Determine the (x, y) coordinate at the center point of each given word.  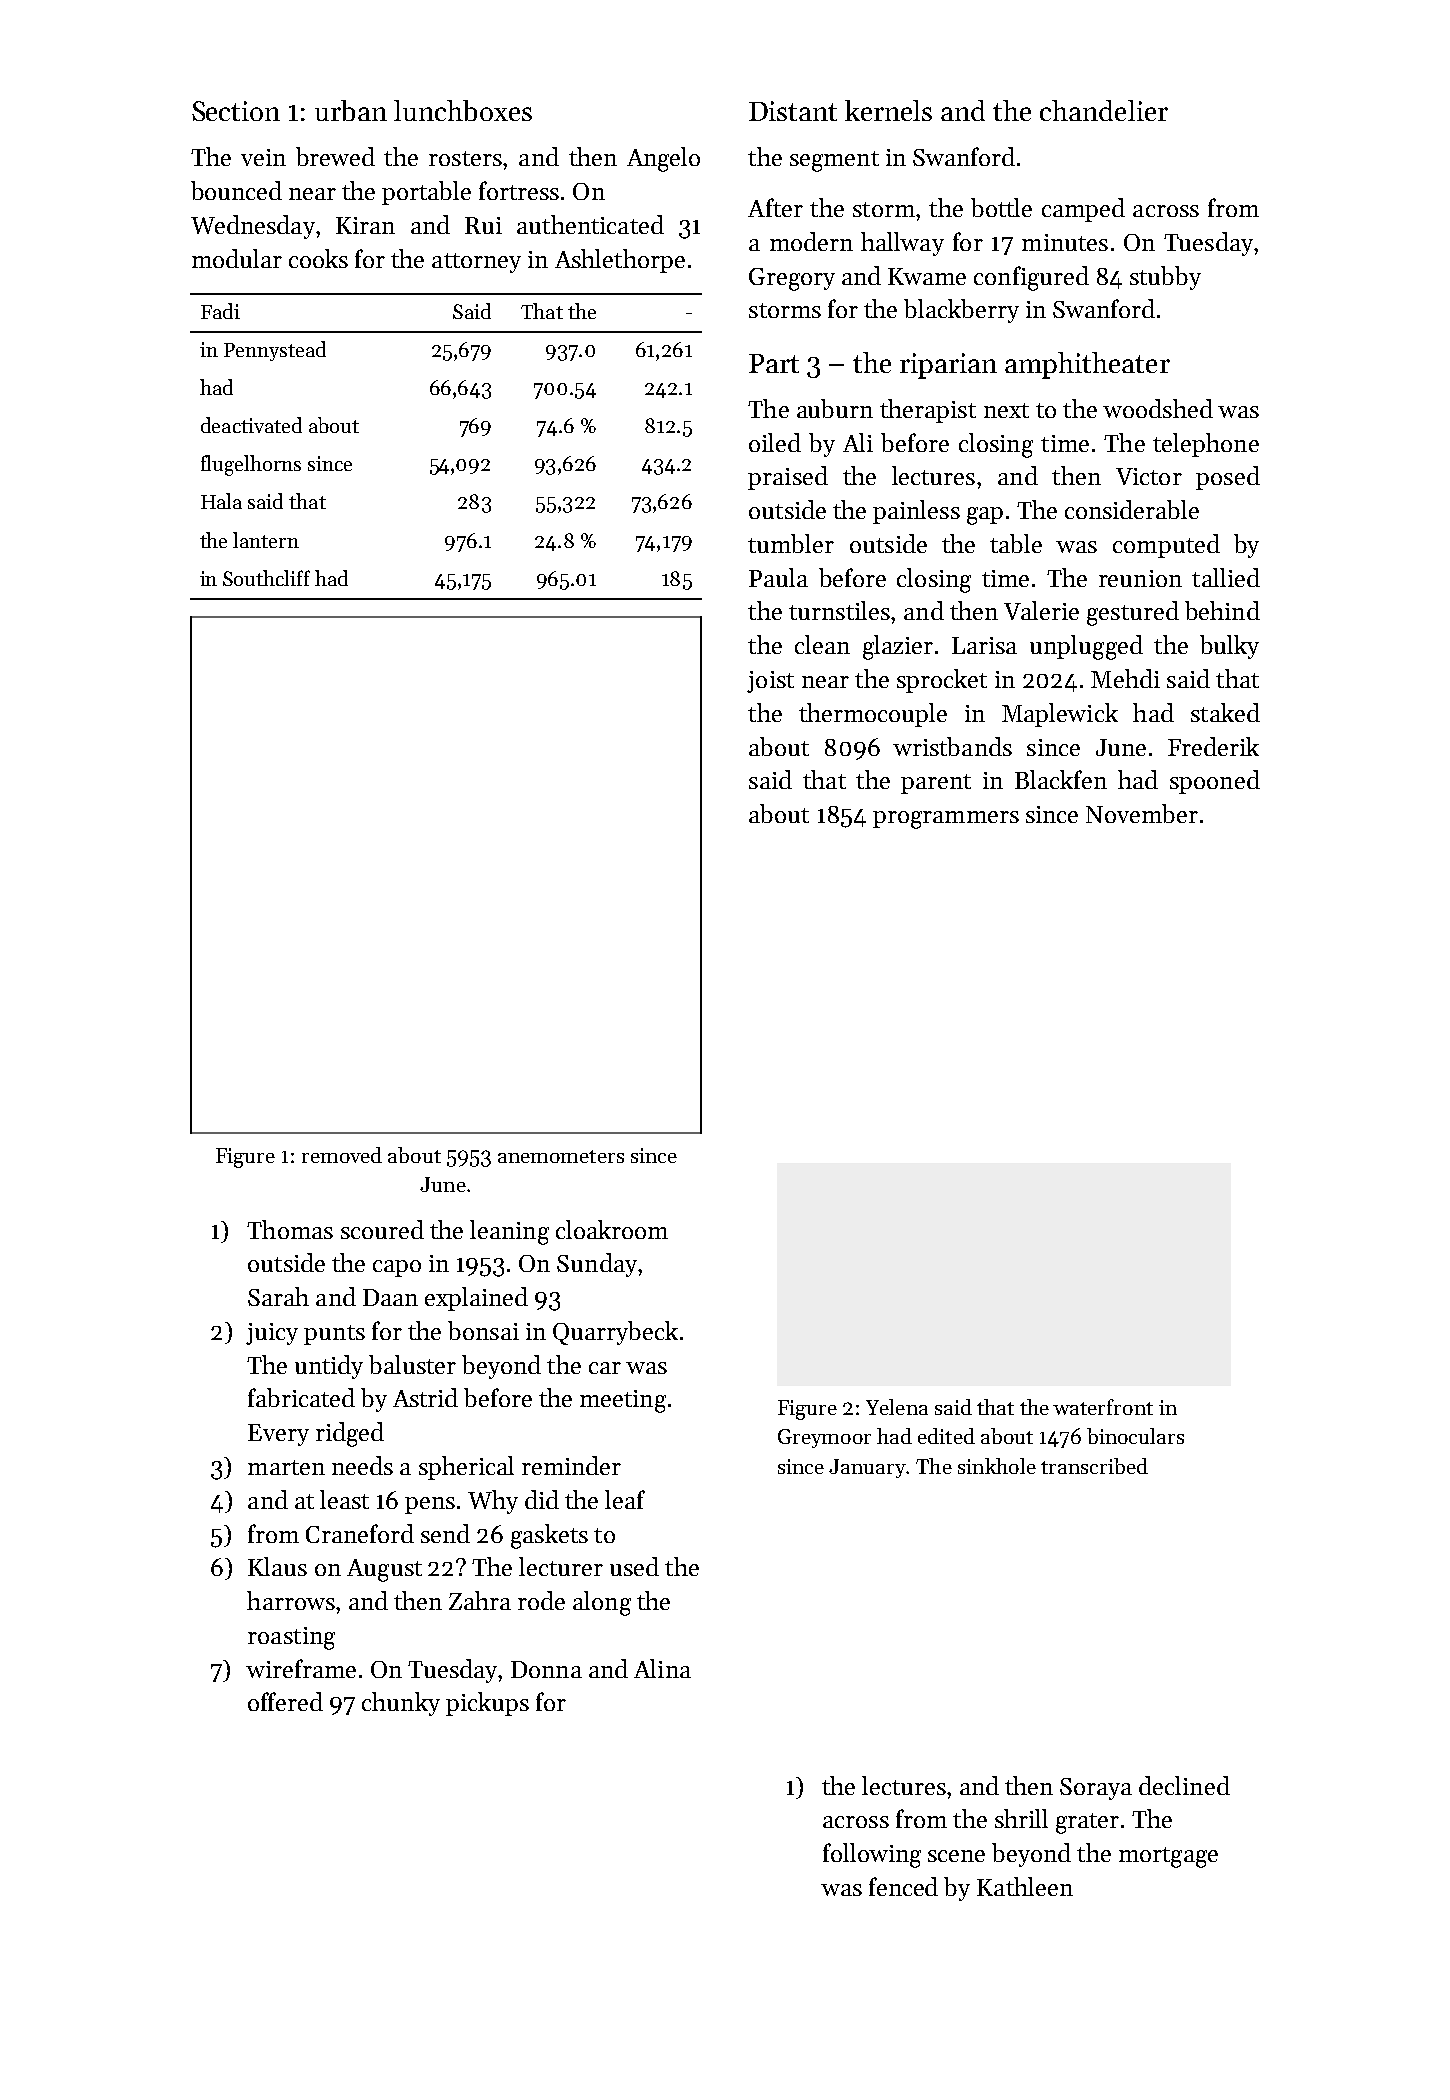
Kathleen (1025, 1886)
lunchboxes (463, 110)
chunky (401, 1704)
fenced (903, 1886)
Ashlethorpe (620, 261)
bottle (1001, 207)
